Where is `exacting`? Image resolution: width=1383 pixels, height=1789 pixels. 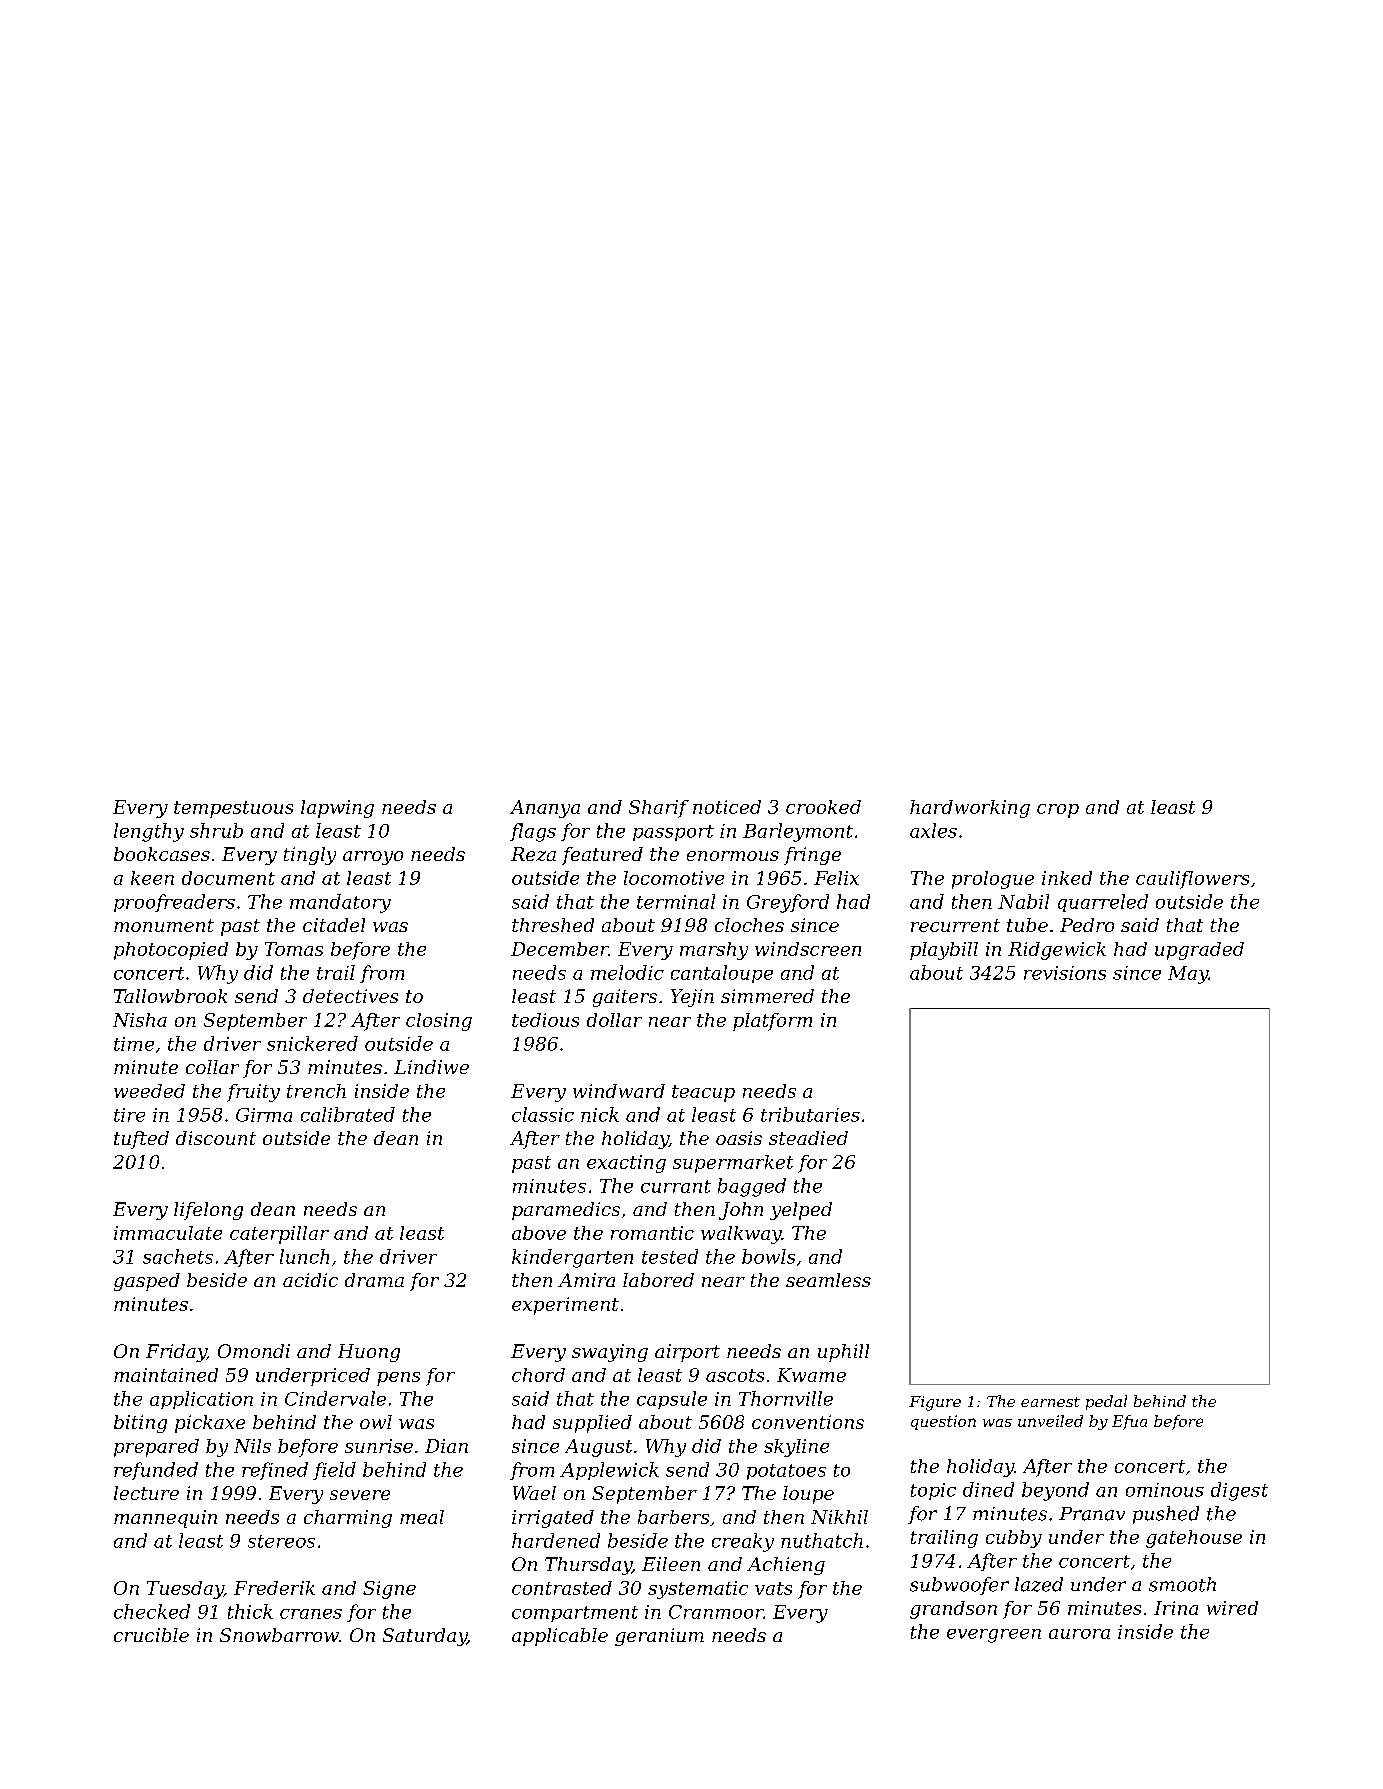
exacting is located at coordinates (626, 1164).
